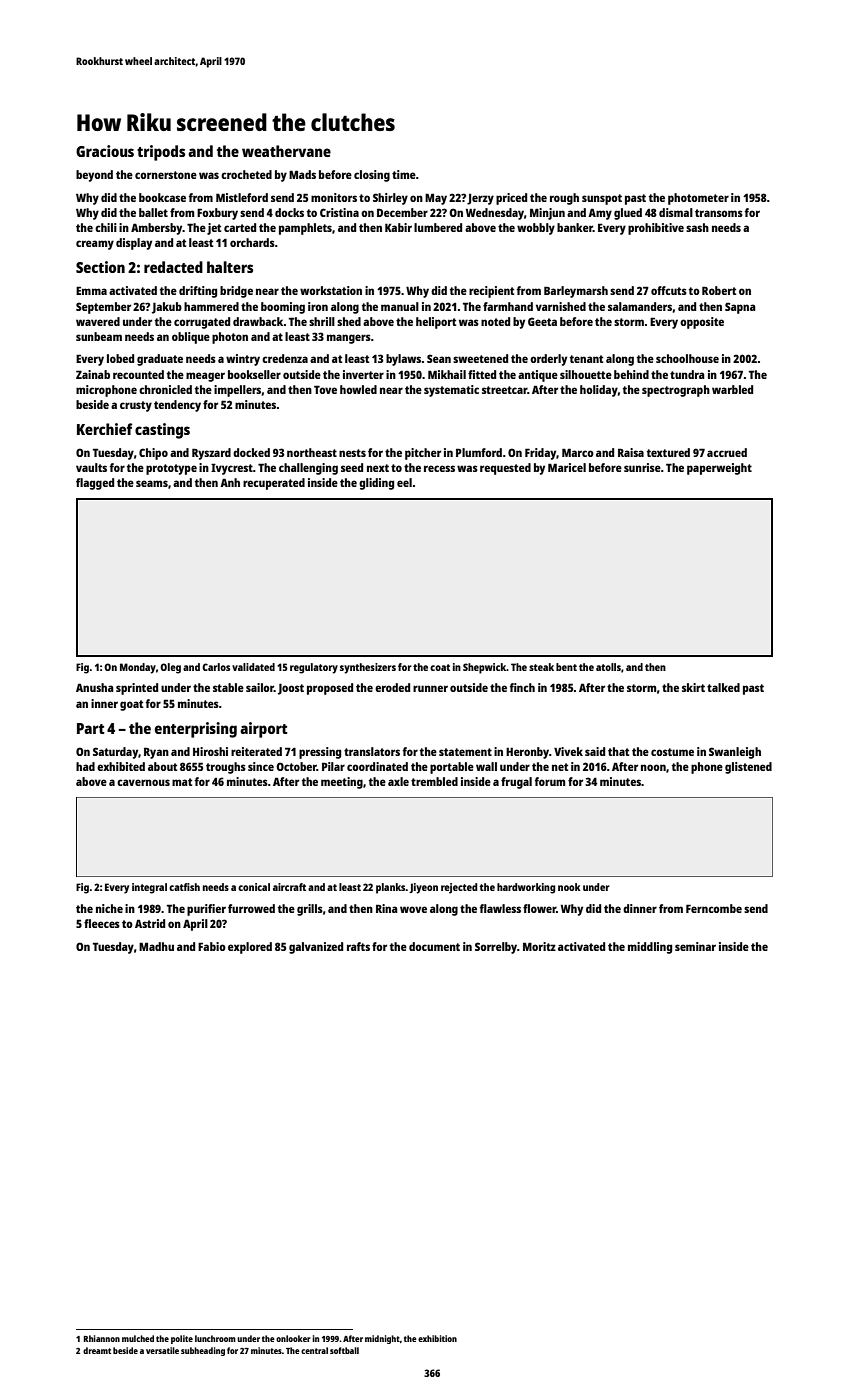 The image size is (849, 1400). Describe the element at coordinates (349, 339) in the page. I see `mangers` at that location.
